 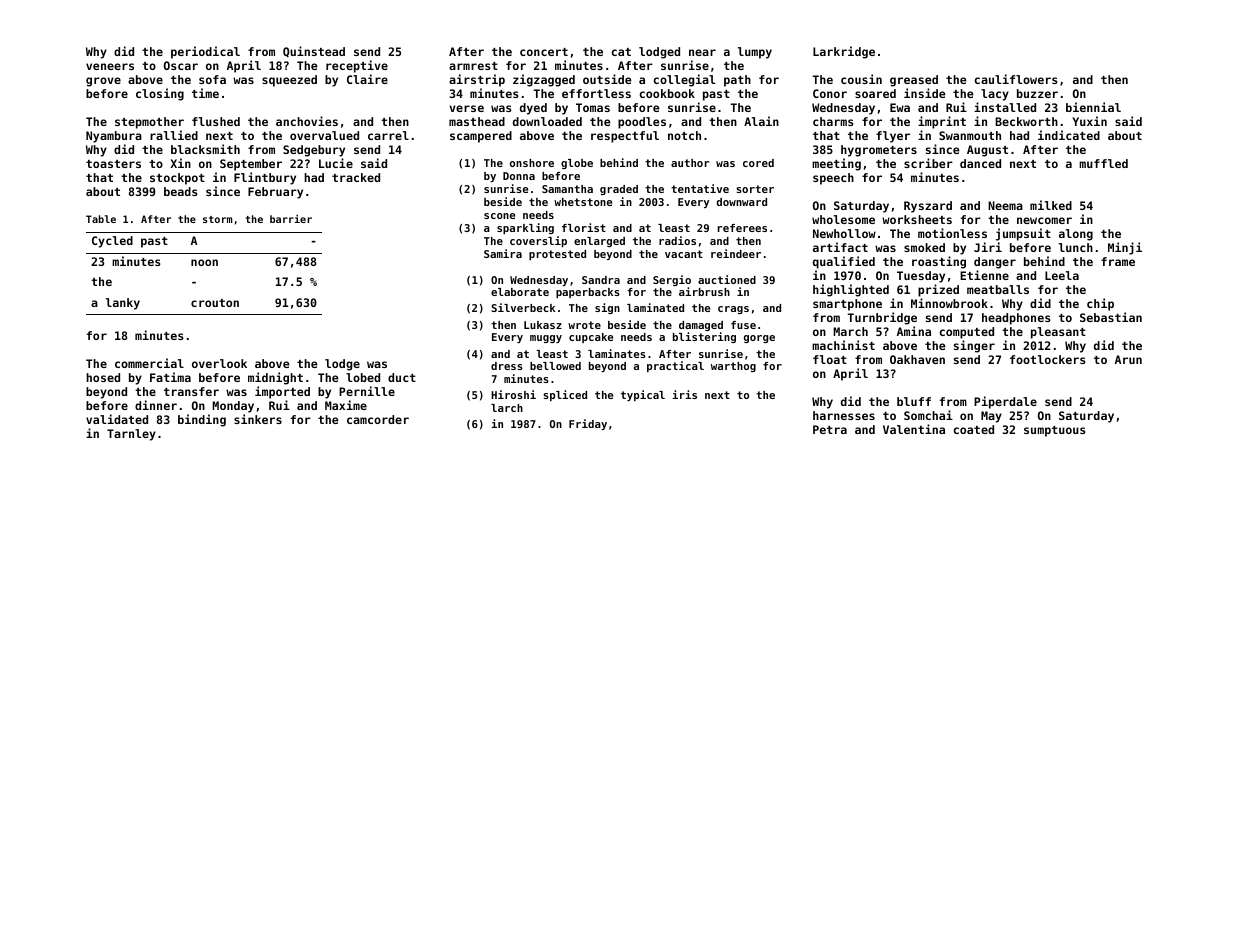 I want to click on iris, so click(x=684, y=394).
